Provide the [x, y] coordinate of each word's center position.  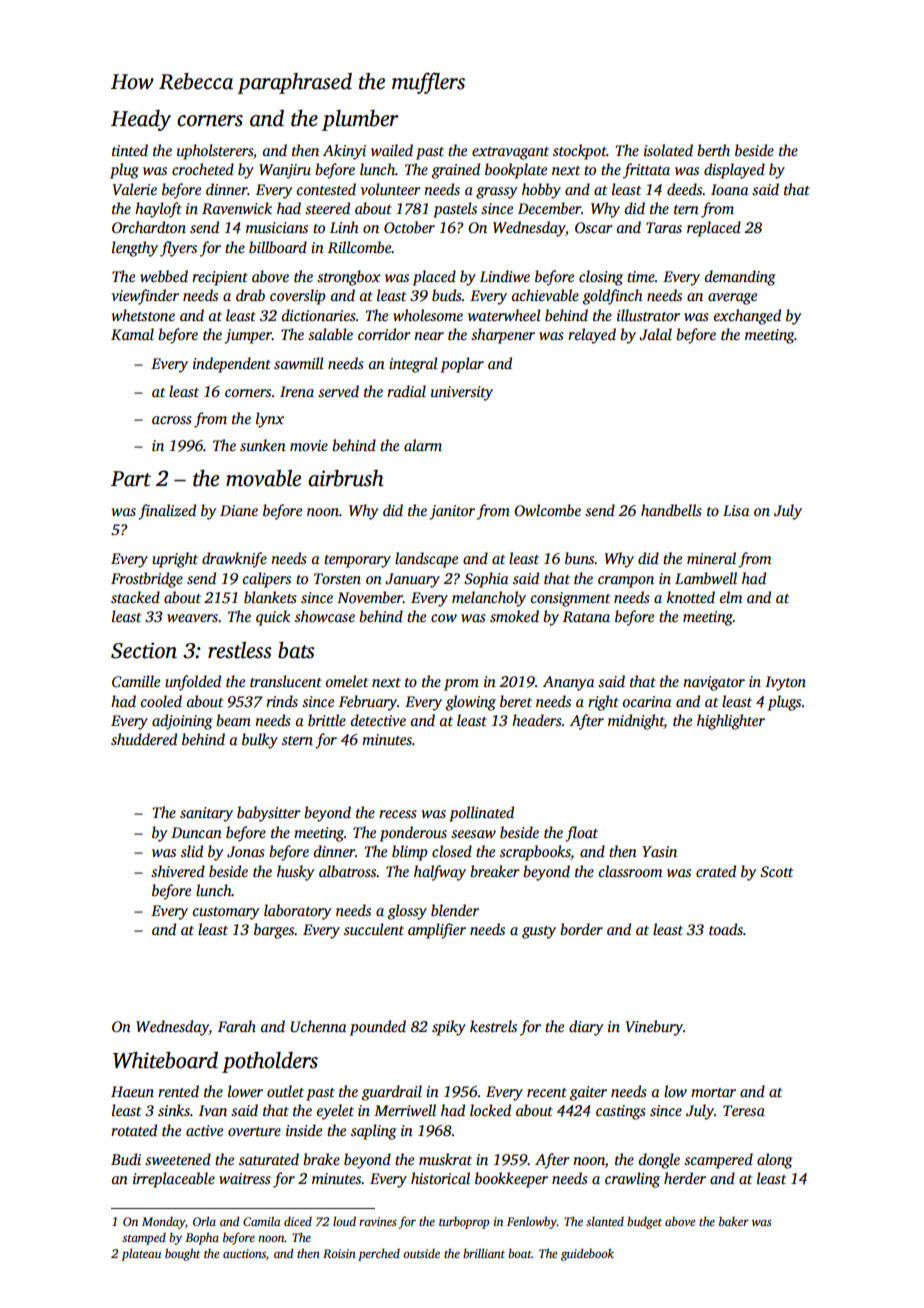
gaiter [588, 1093]
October [409, 227]
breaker [495, 871]
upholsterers [215, 152]
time [641, 276]
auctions [244, 1253]
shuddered [144, 739]
